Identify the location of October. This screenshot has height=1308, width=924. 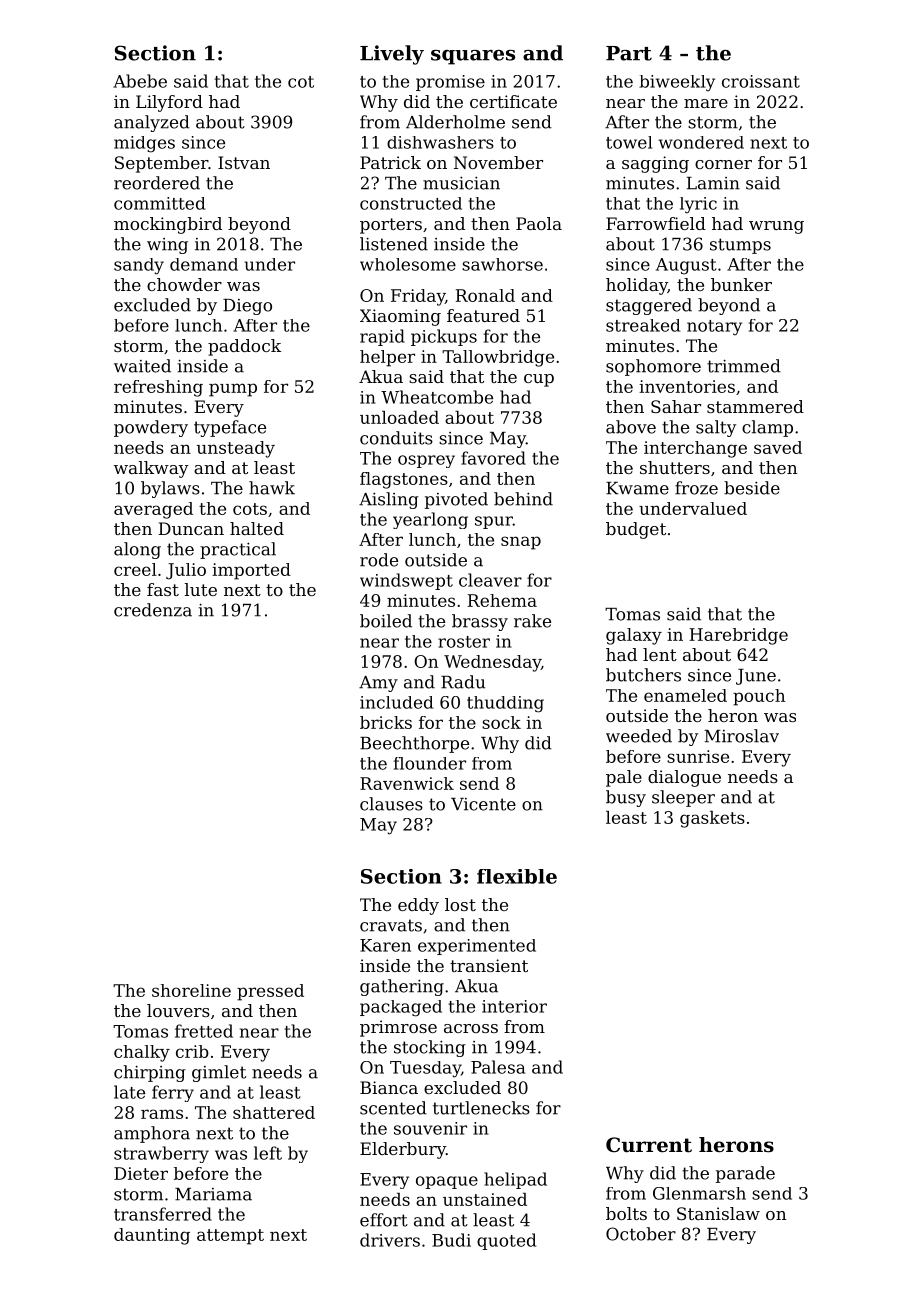
(641, 1234).
